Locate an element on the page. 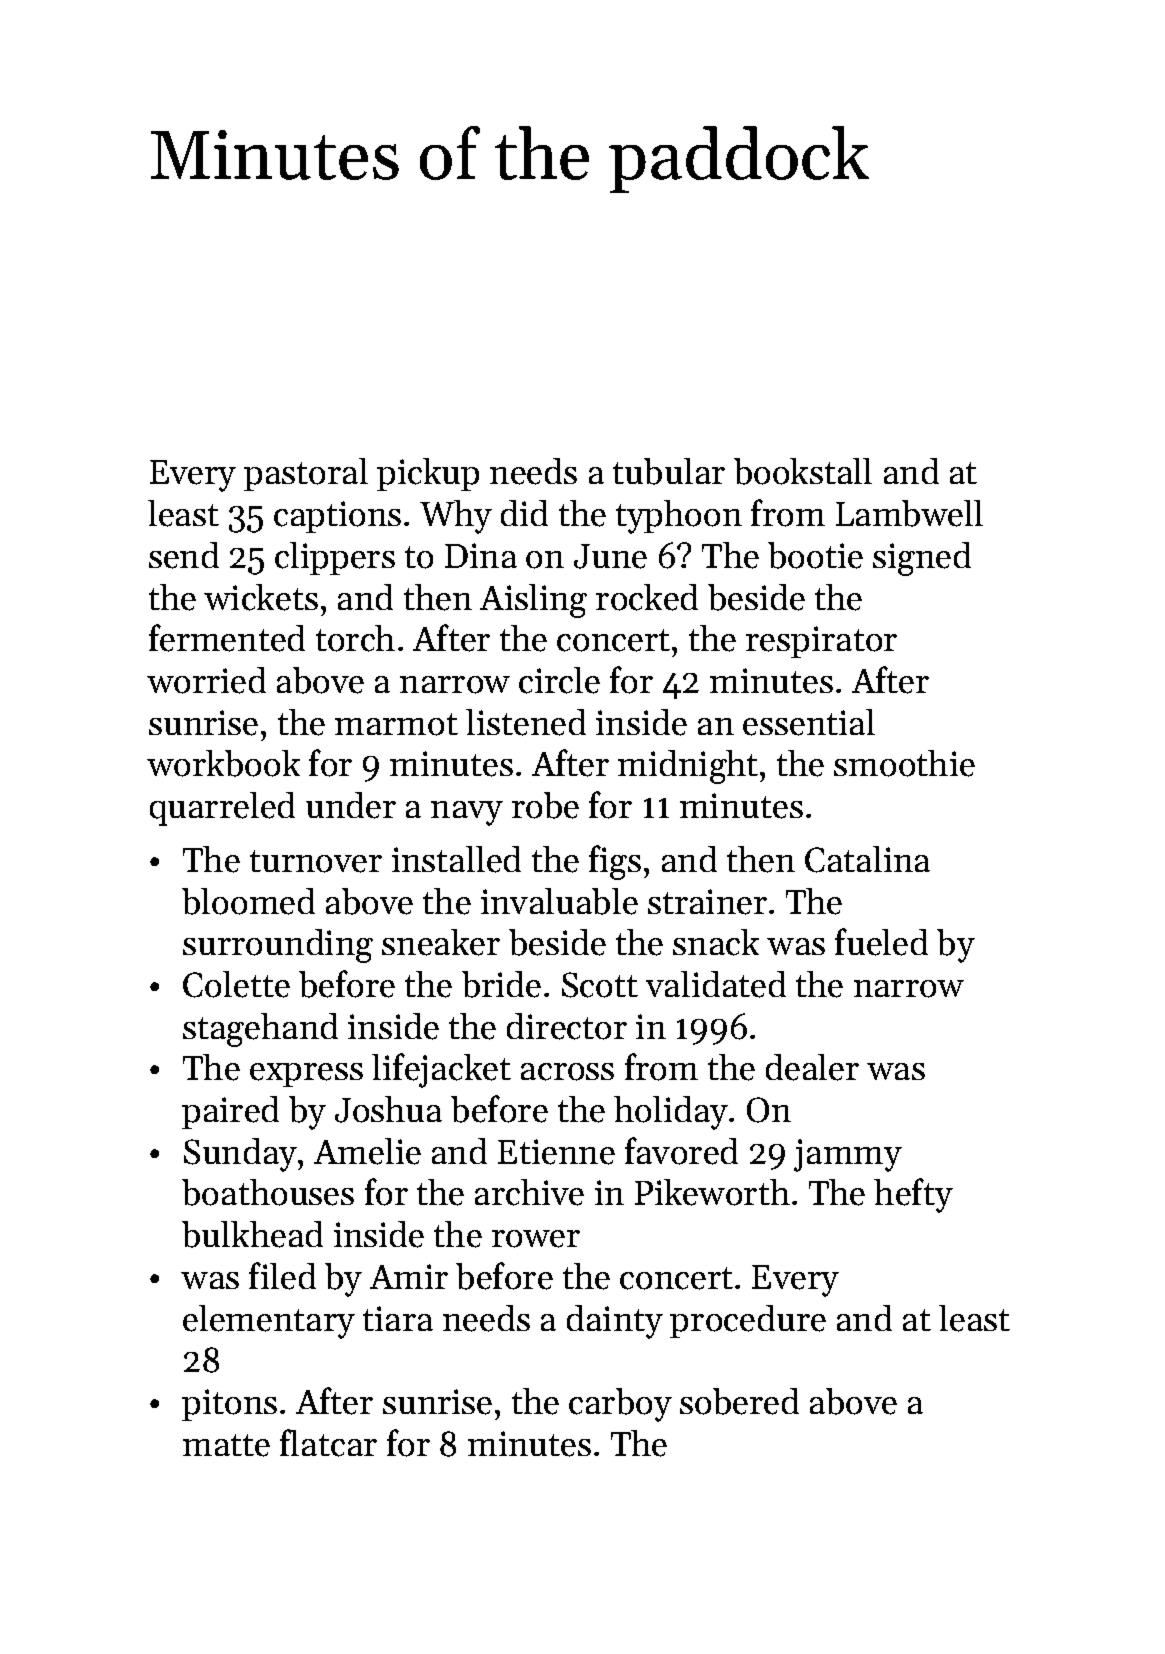 The image size is (1165, 1654). sobered is located at coordinates (739, 1401).
